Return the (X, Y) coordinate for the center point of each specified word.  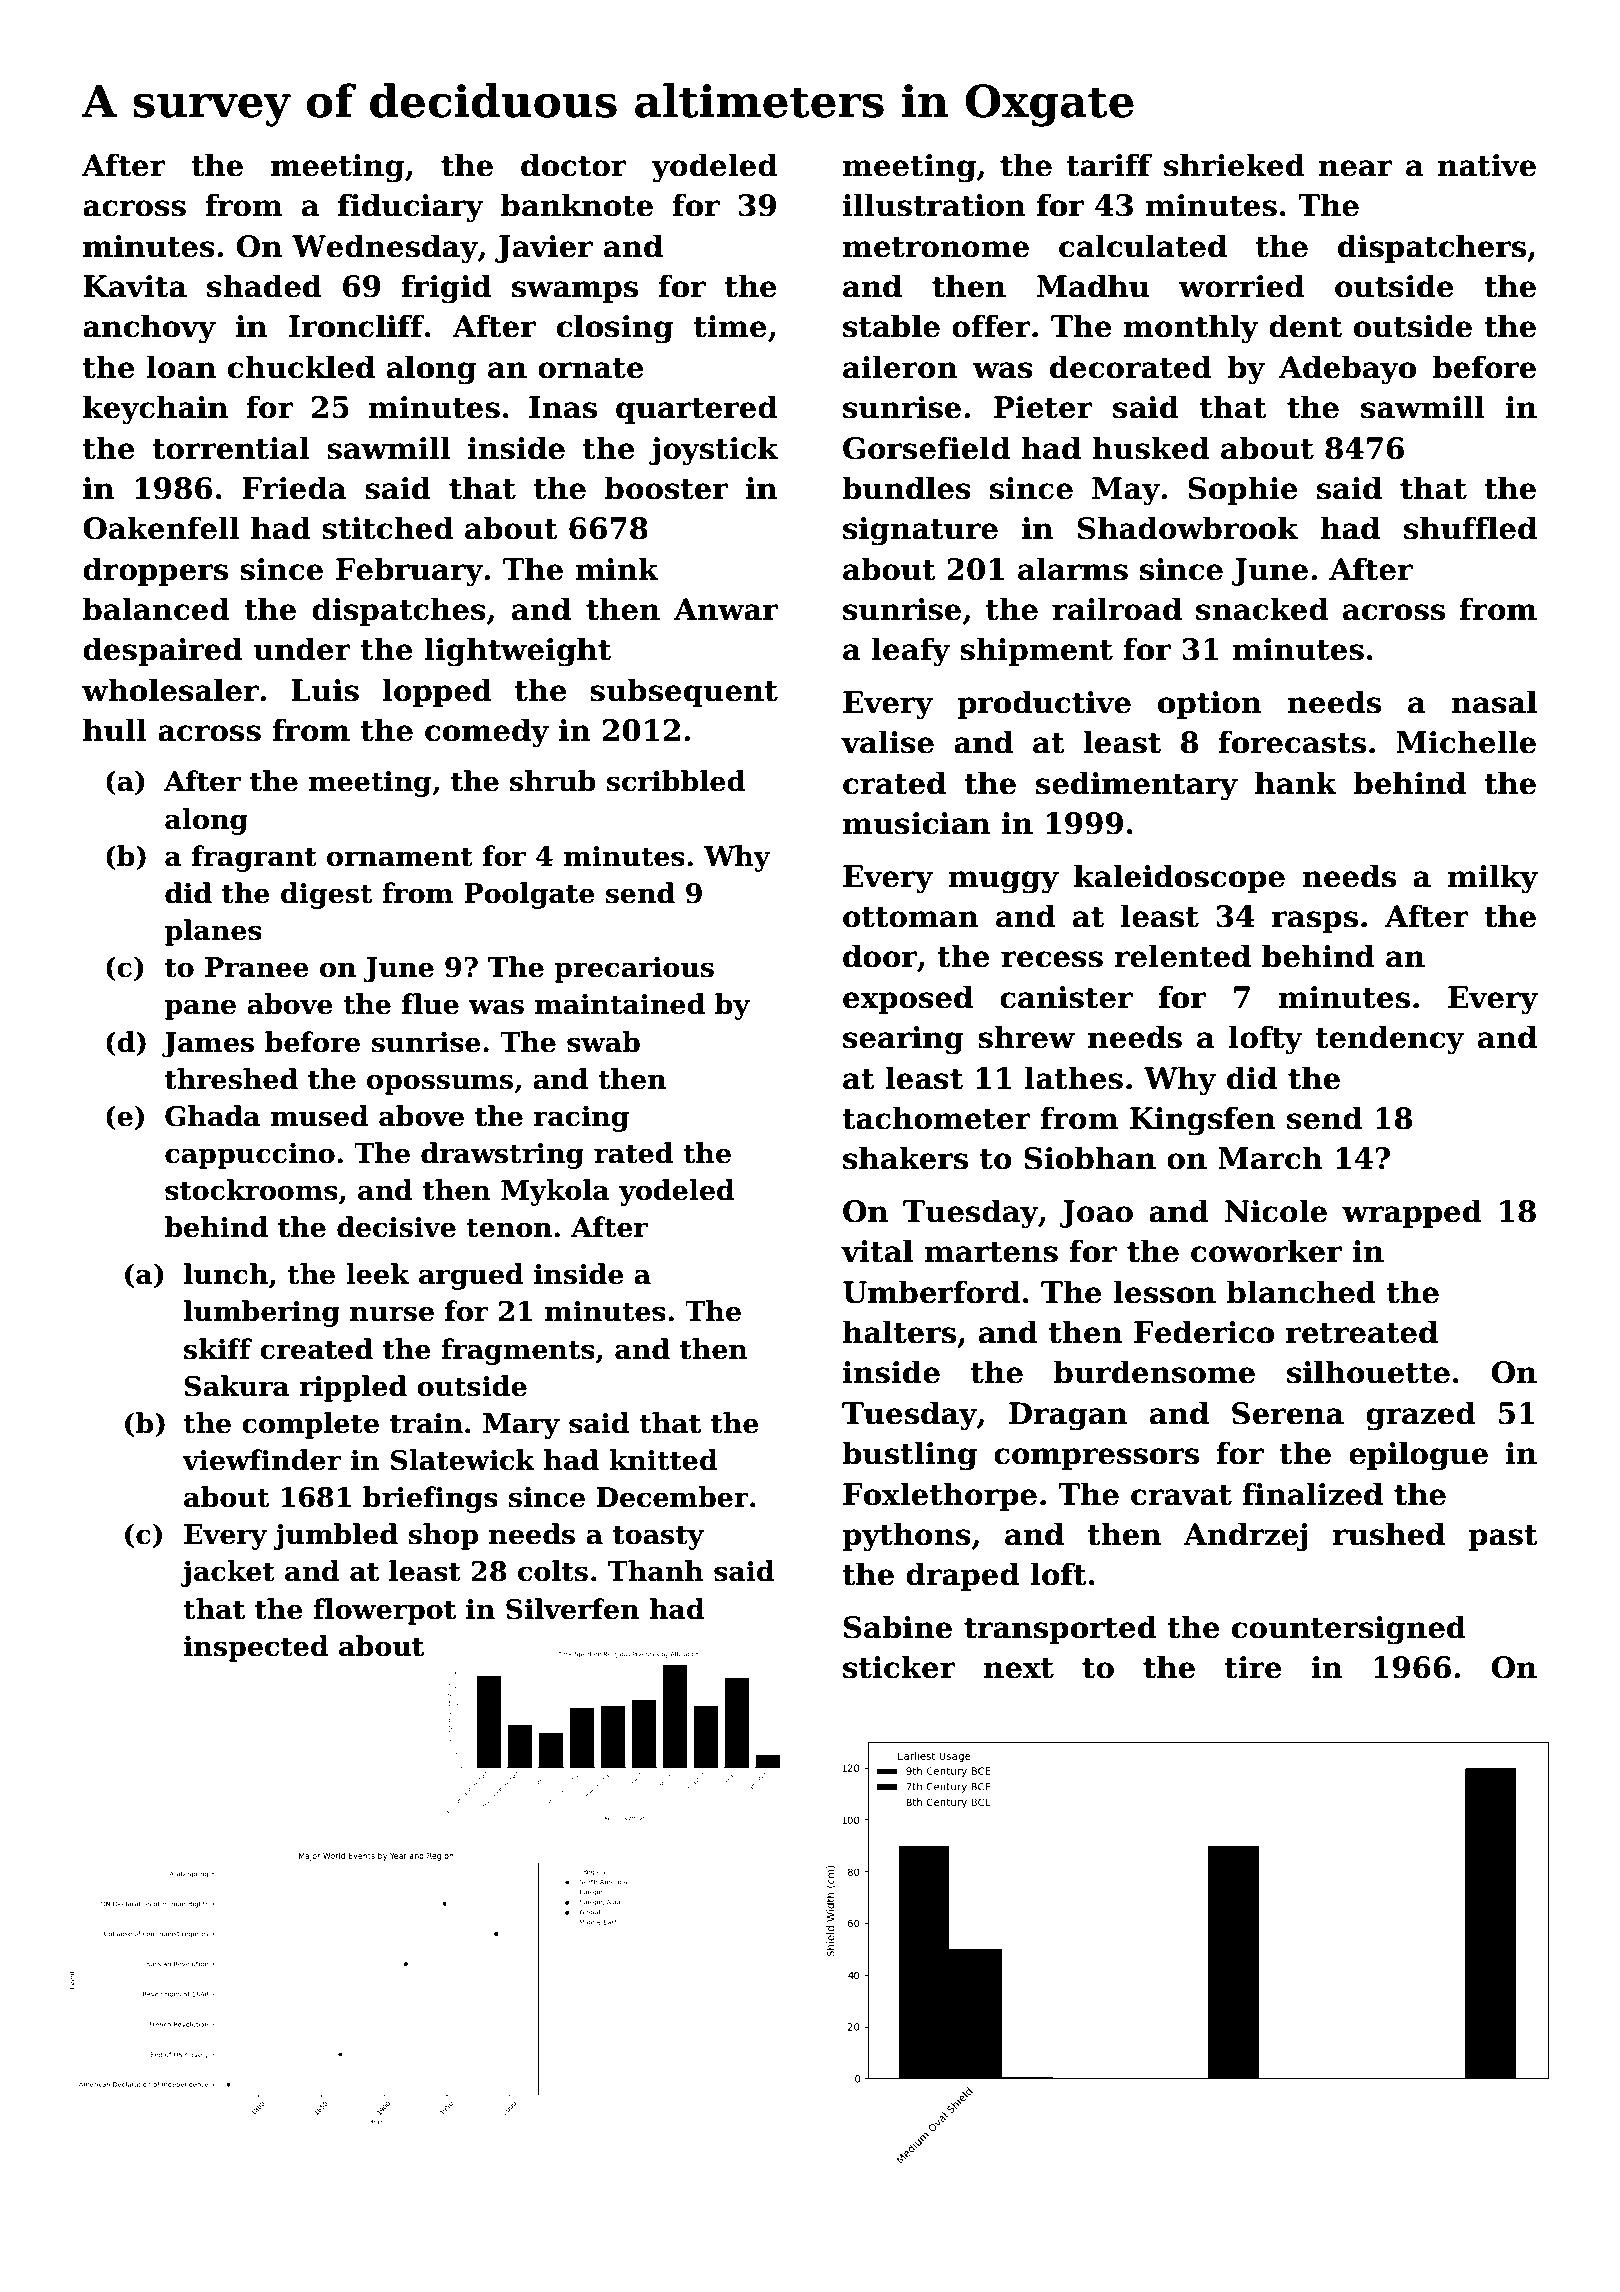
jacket (228, 1573)
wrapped (1412, 1213)
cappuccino (250, 1156)
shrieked (1234, 165)
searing (903, 1040)
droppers (155, 571)
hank (1296, 783)
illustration (934, 205)
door (880, 956)
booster (666, 488)
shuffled (1470, 528)
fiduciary (411, 208)
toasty (658, 1538)
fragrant (254, 858)
